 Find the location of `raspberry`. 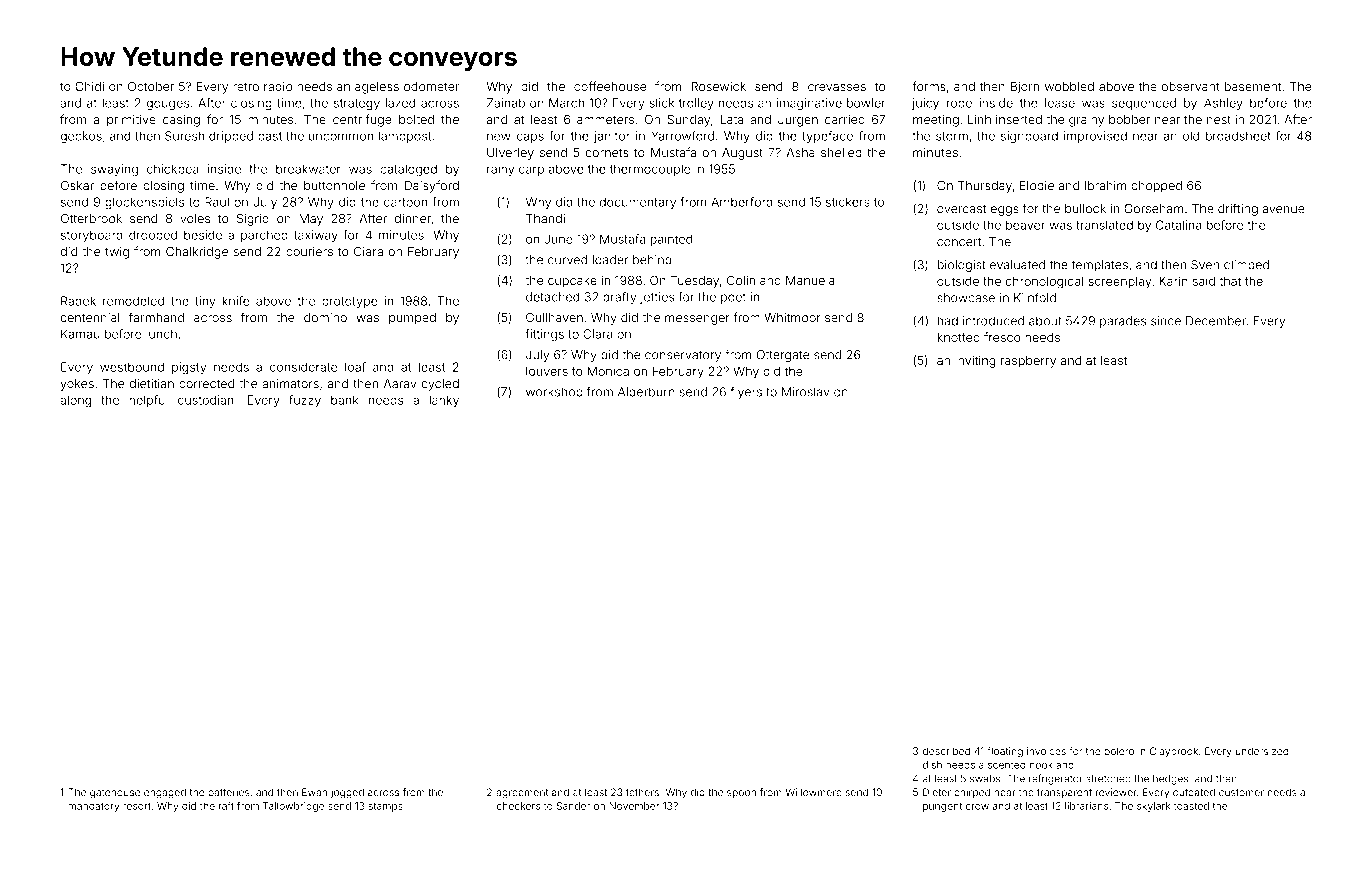

raspberry is located at coordinates (1028, 362).
